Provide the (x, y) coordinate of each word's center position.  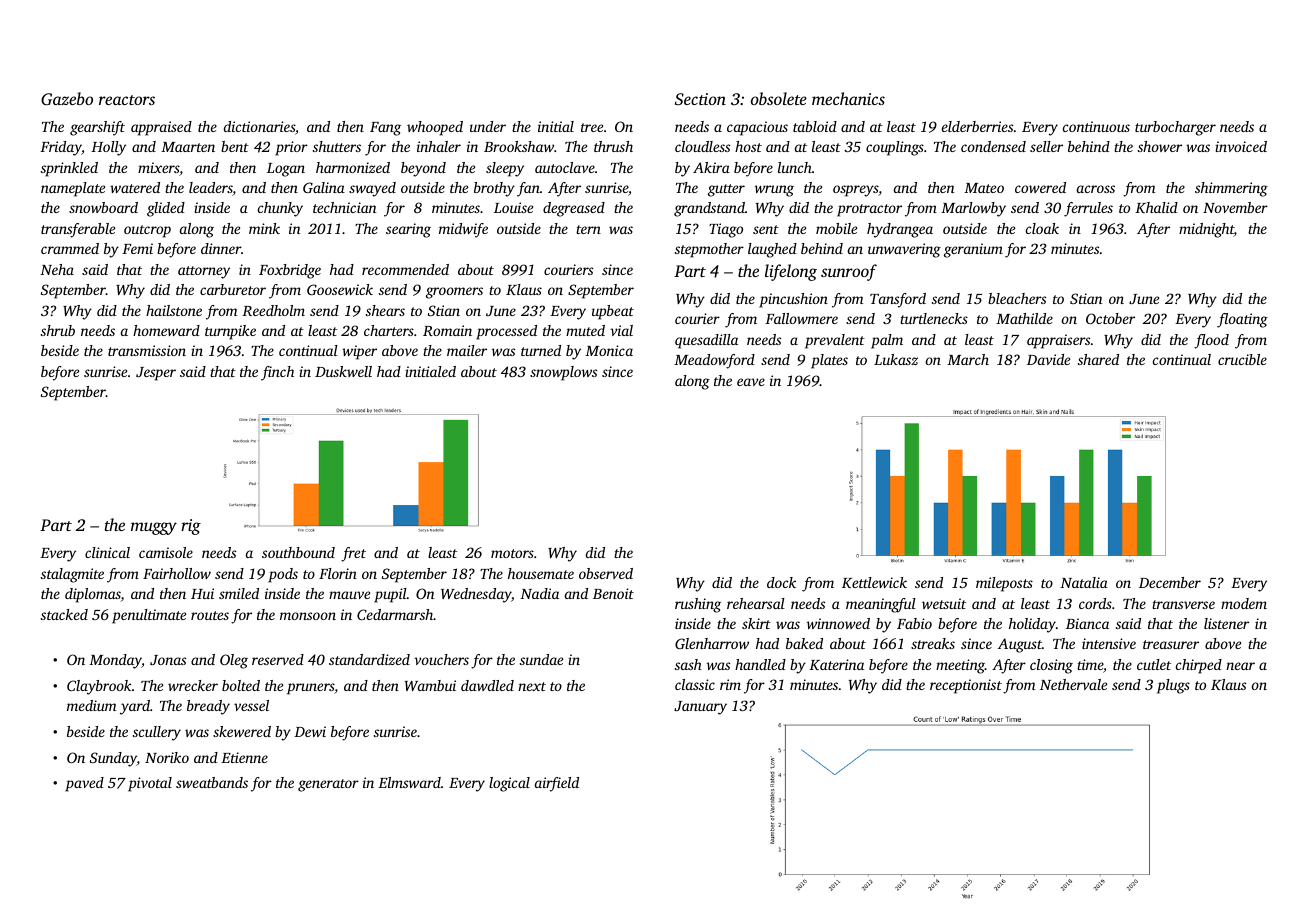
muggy (154, 528)
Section (700, 99)
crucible (1242, 359)
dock (781, 582)
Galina (324, 187)
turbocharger (1175, 128)
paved (84, 784)
